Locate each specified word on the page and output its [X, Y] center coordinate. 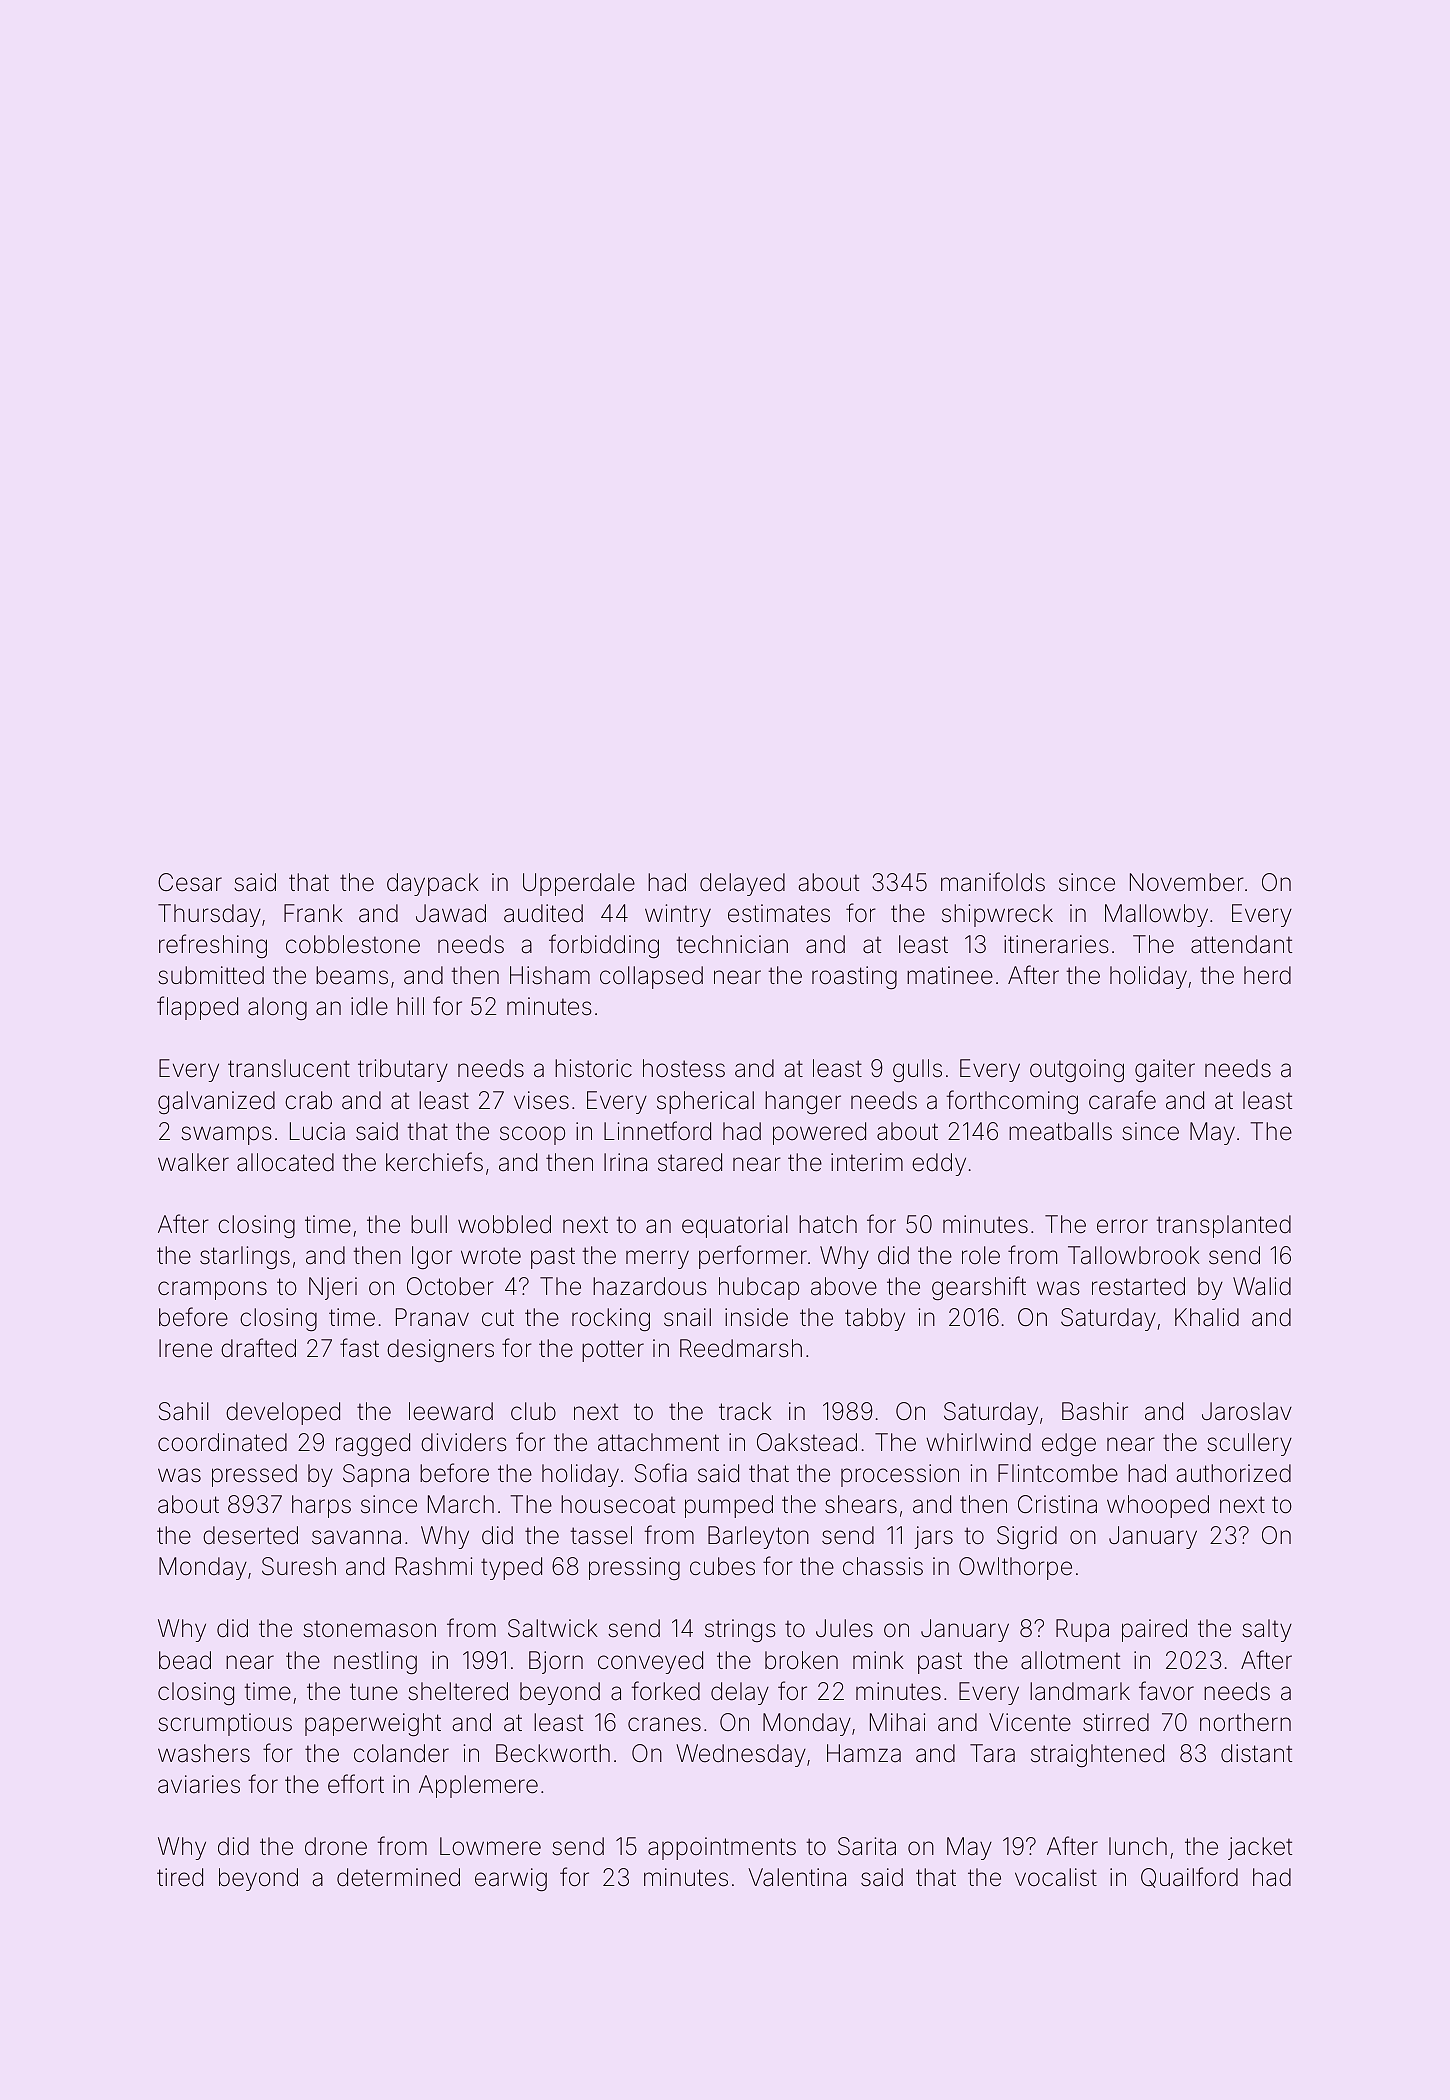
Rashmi [434, 1566]
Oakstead [807, 1442]
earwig [511, 1879]
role [981, 1255]
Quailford [1189, 1877]
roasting [854, 977]
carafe [1122, 1100]
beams [352, 975]
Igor [432, 1257]
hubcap [759, 1288]
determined [398, 1877]
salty [1267, 1630]
